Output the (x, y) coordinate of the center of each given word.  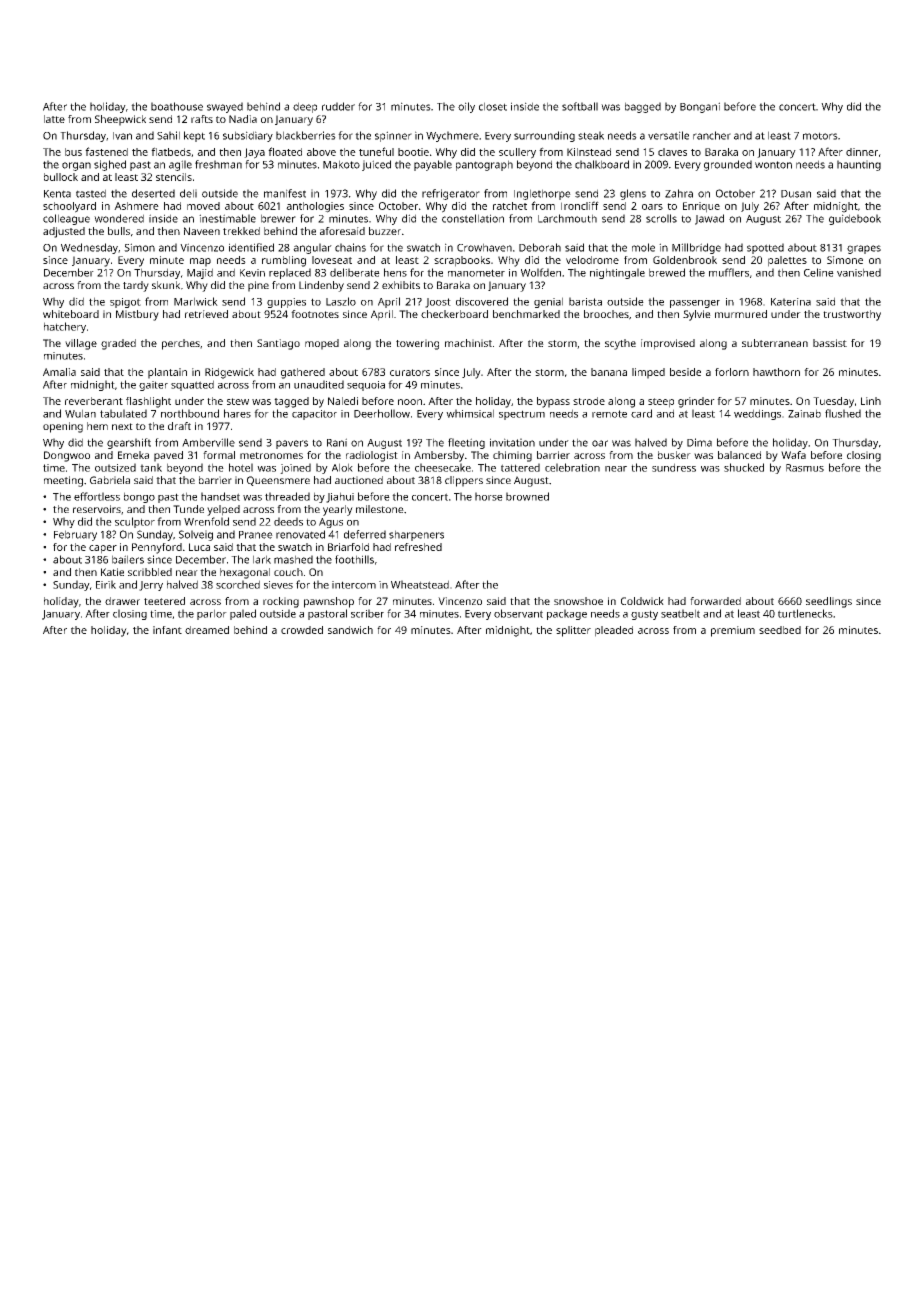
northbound (190, 413)
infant (167, 630)
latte (54, 119)
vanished (859, 272)
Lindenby (321, 286)
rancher (712, 135)
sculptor (135, 522)
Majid (200, 273)
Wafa (793, 455)
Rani (337, 442)
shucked (744, 467)
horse (489, 496)
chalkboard (602, 164)
